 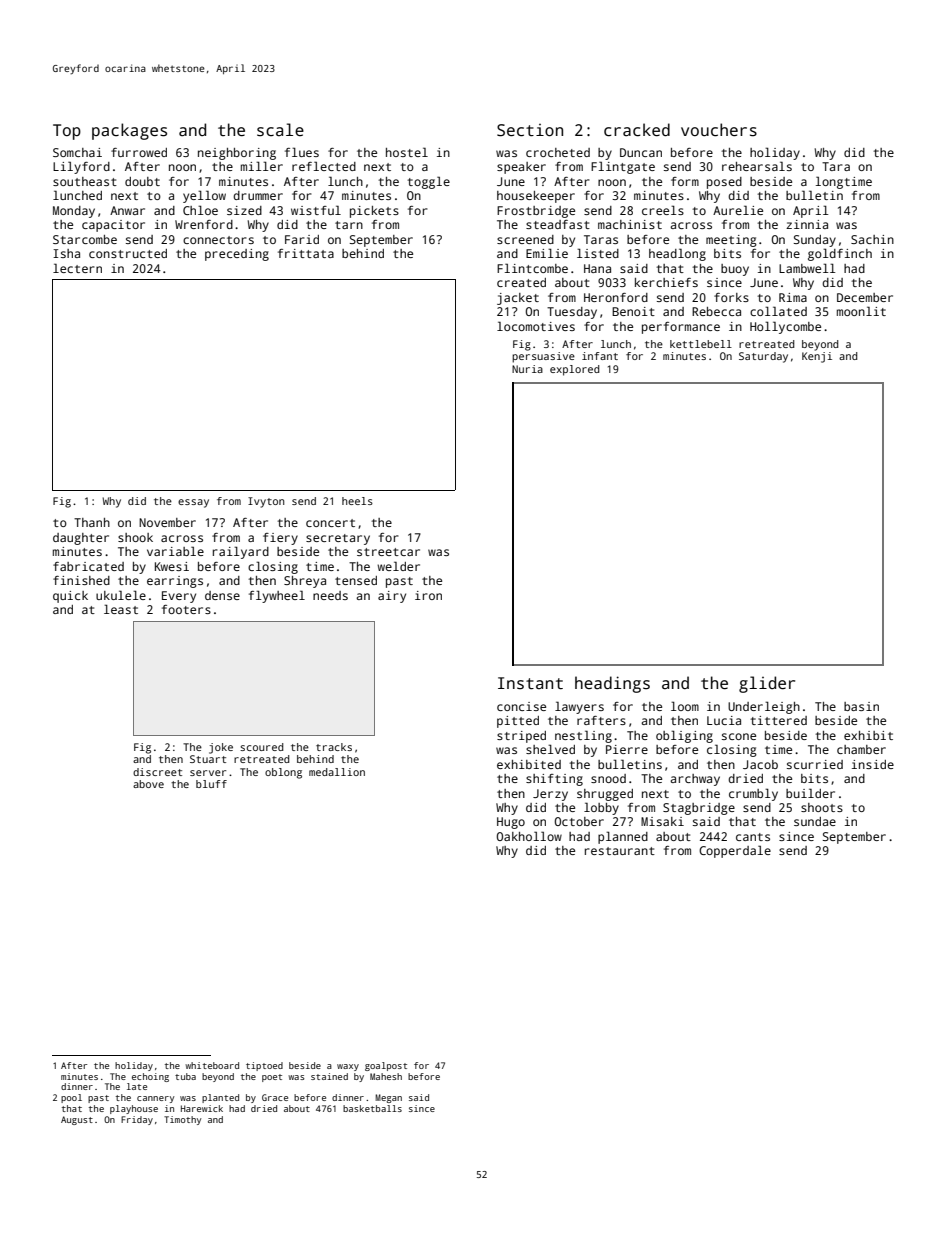 What do you see at coordinates (167, 522) in the document?
I see `November` at bounding box center [167, 522].
